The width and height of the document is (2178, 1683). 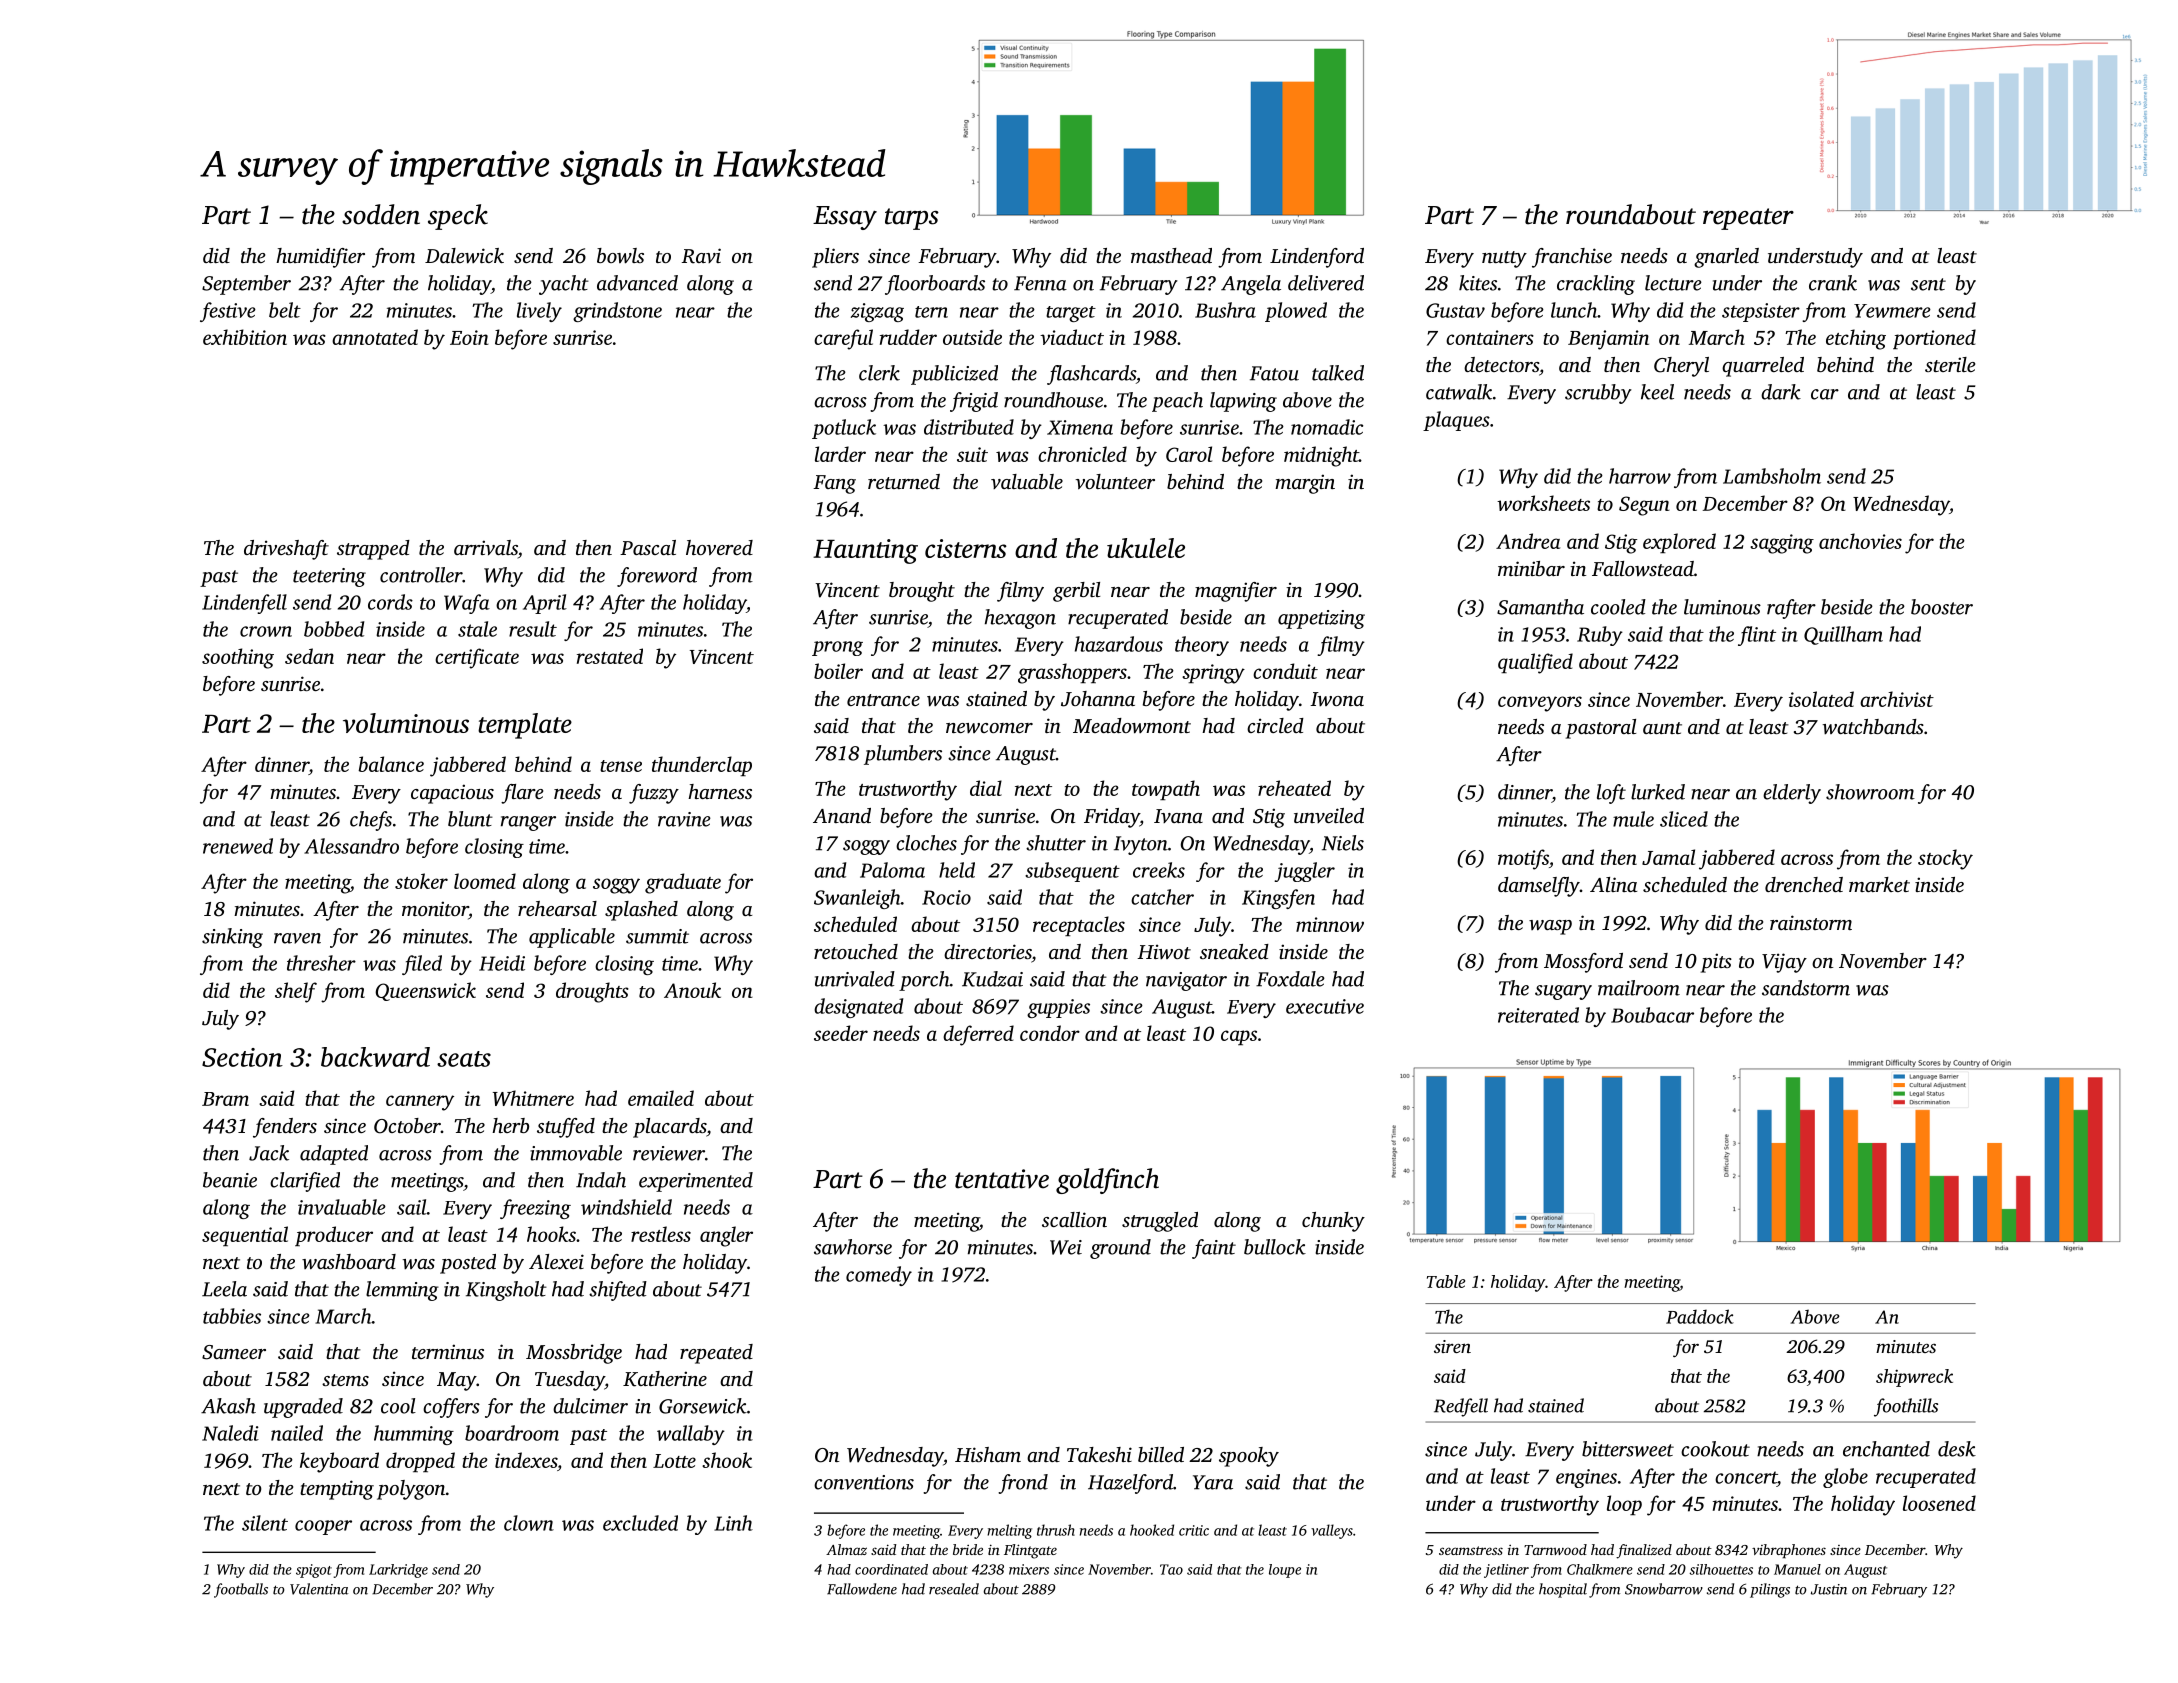 I want to click on advanced, so click(x=637, y=283).
